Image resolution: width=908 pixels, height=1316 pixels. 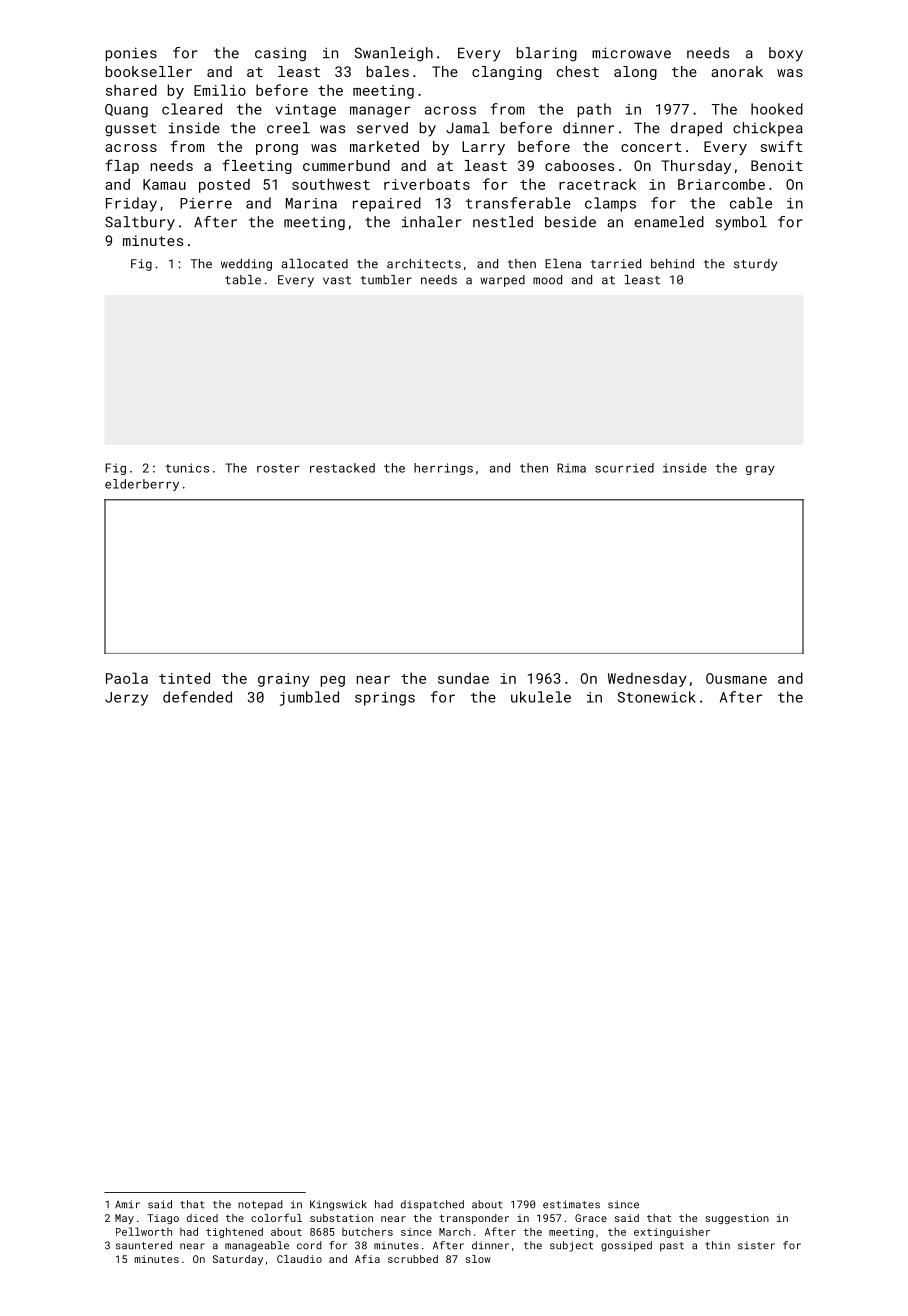 What do you see at coordinates (547, 280) in the document?
I see `mood` at bounding box center [547, 280].
